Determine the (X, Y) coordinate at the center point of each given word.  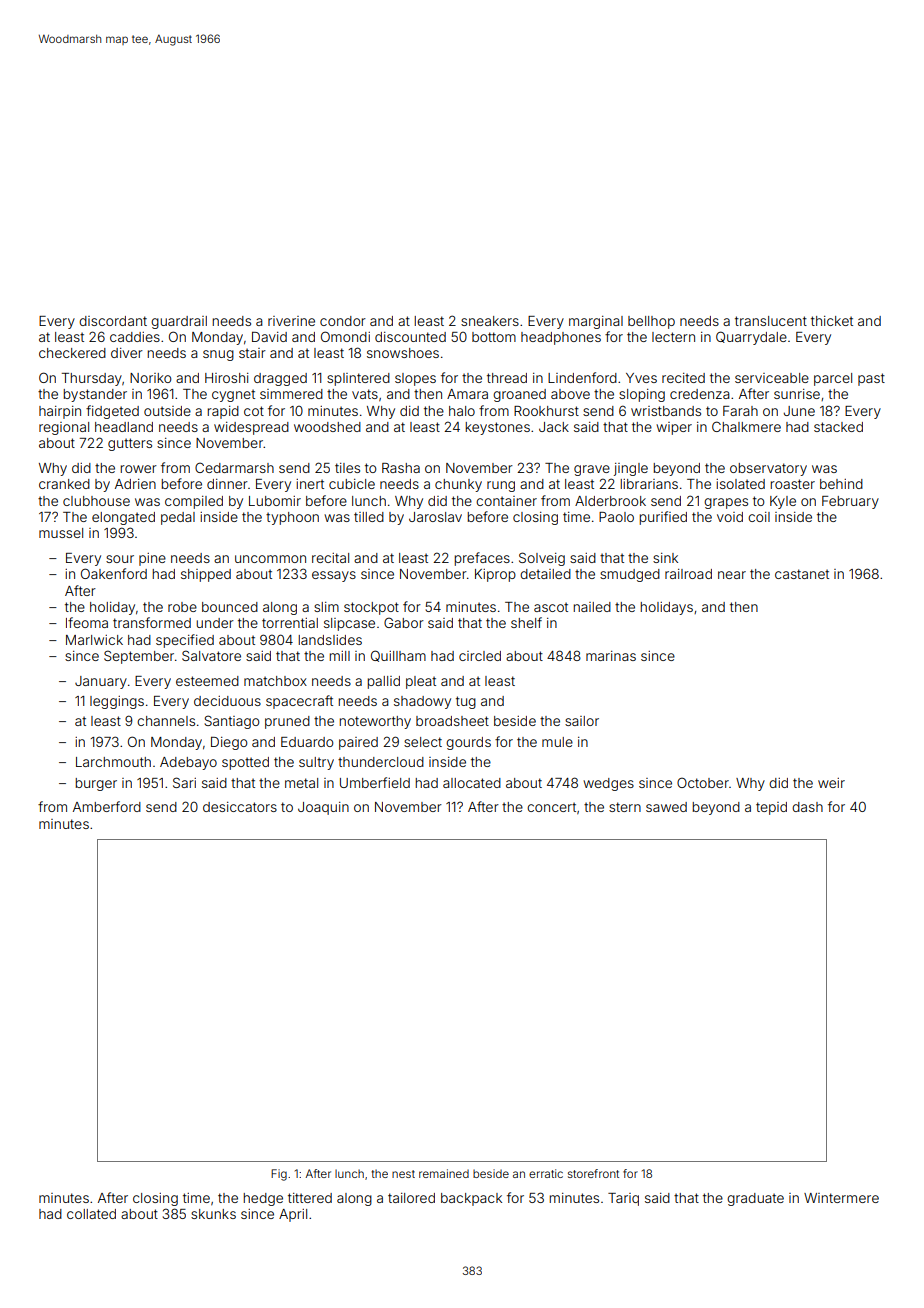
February (850, 502)
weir (831, 783)
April (293, 1215)
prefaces (482, 559)
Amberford (107, 806)
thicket (832, 321)
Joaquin (323, 808)
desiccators (240, 807)
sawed (666, 807)
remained (444, 1173)
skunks (213, 1214)
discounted (410, 337)
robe (182, 607)
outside (167, 411)
